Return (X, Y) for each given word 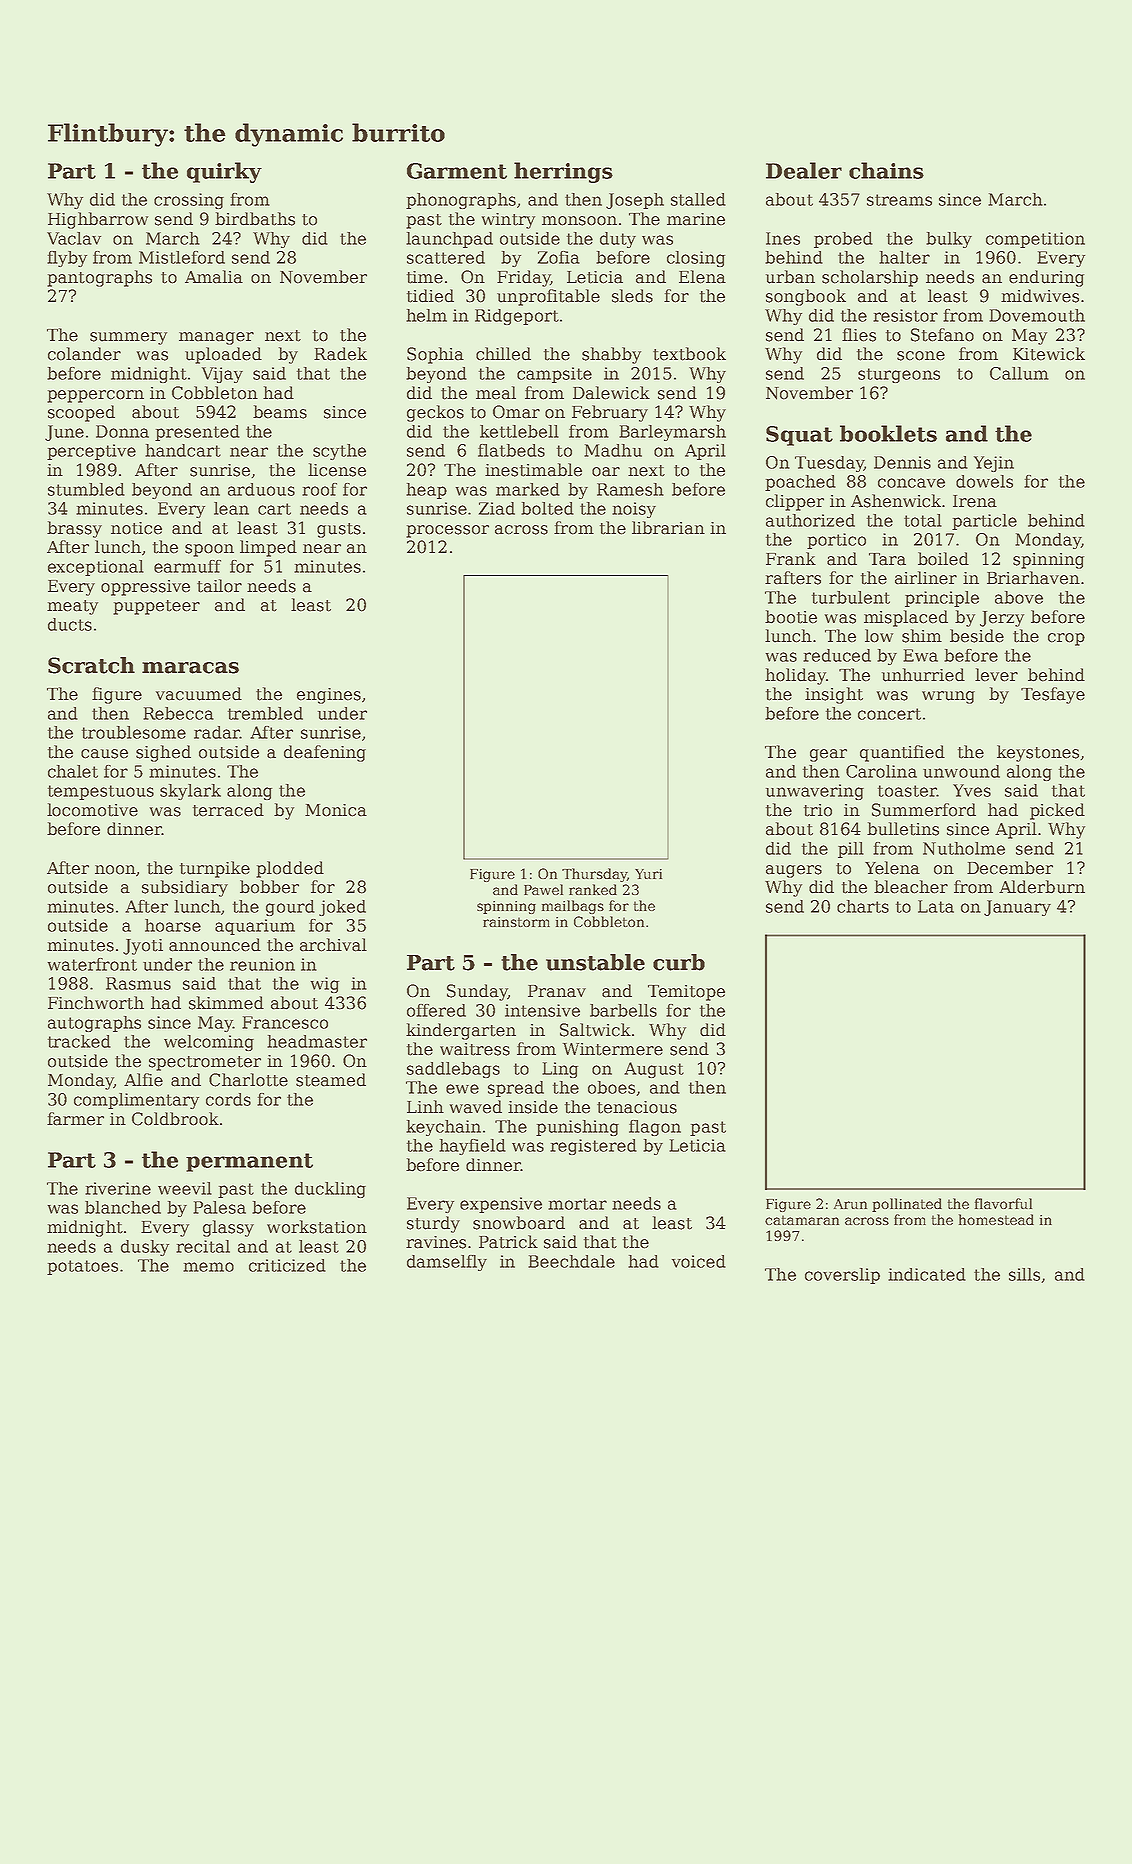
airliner (926, 578)
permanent (249, 1162)
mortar (577, 1204)
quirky (224, 172)
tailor (219, 586)
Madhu (613, 450)
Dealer (804, 170)
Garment (457, 171)
